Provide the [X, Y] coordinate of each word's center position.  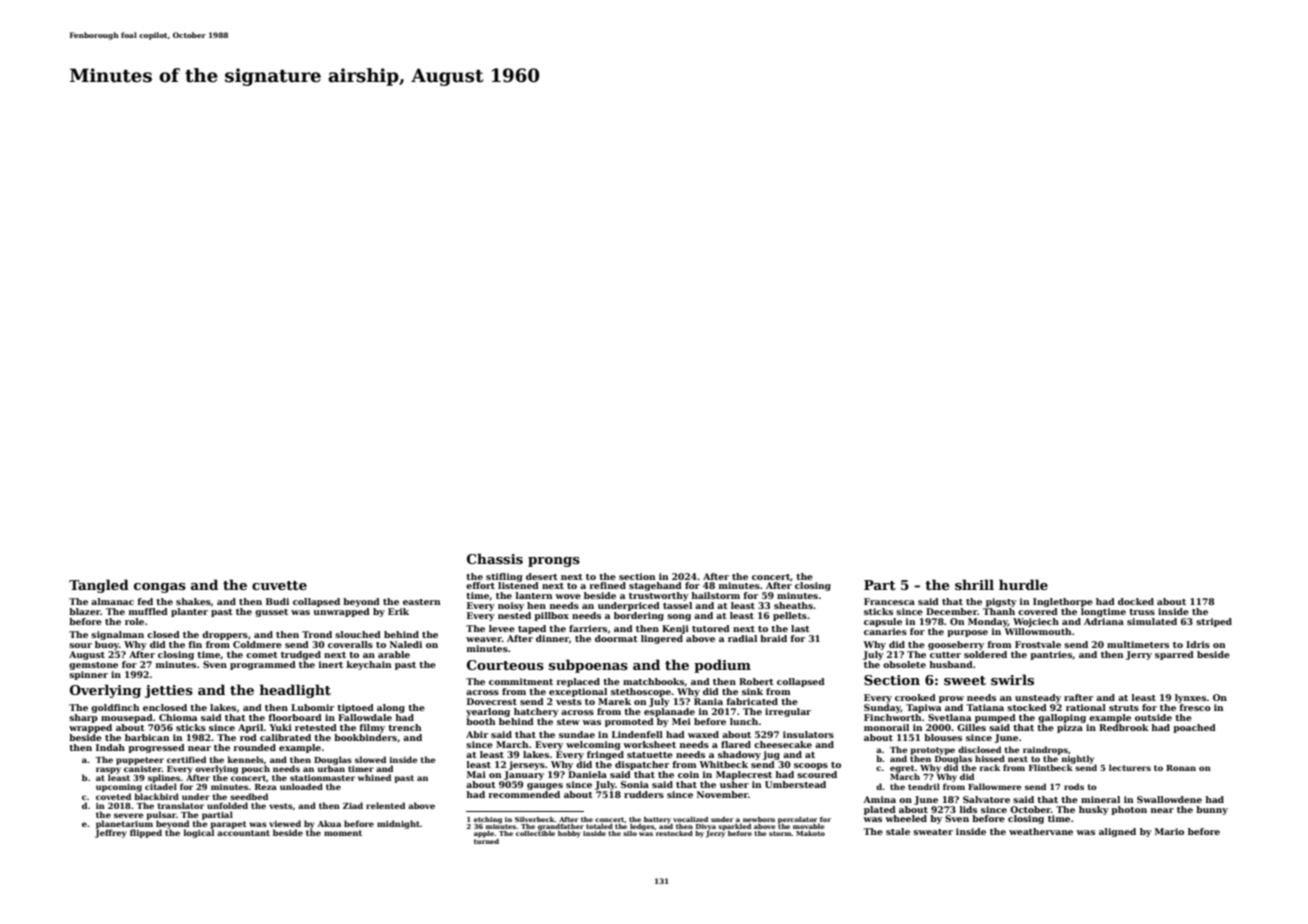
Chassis [495, 558]
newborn [759, 819]
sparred [1174, 655]
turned [486, 841]
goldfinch [115, 708]
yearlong [488, 712]
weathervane [1041, 831]
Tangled [99, 586]
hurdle [1023, 584]
